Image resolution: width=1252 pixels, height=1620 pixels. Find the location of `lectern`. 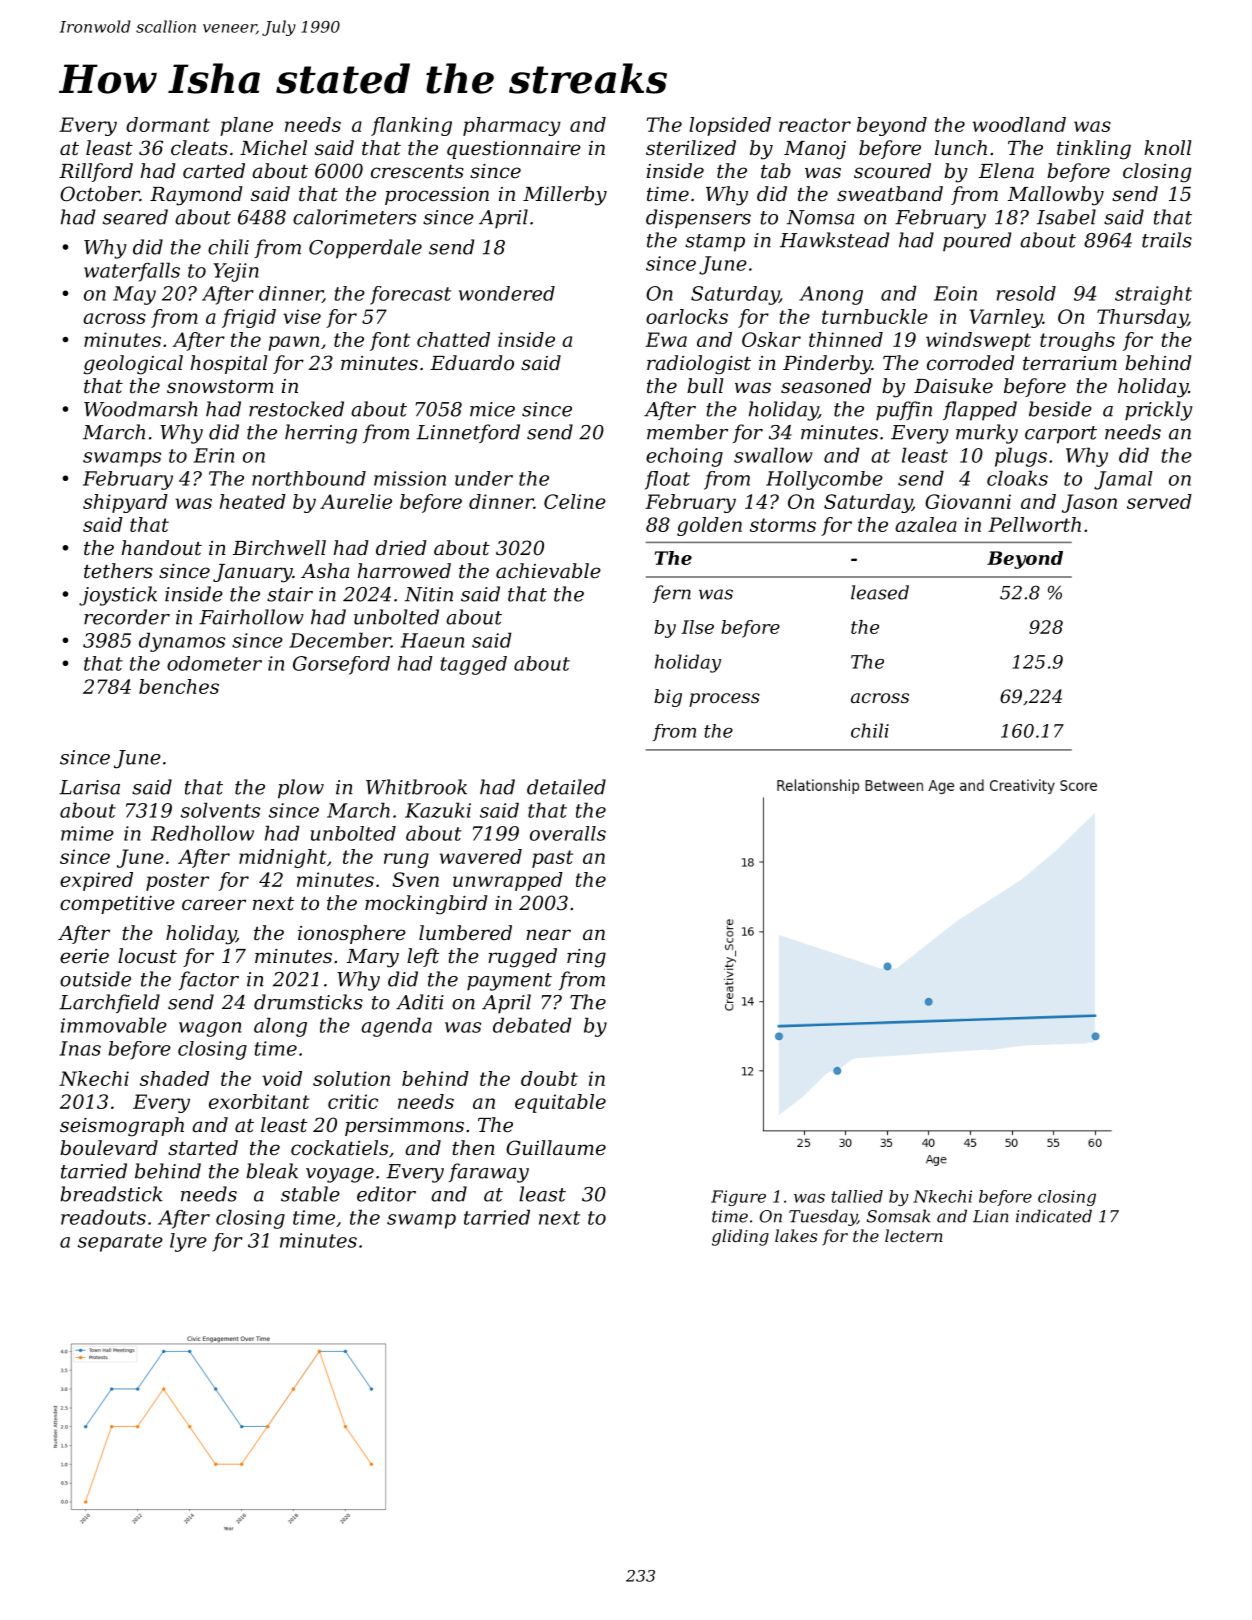

lectern is located at coordinates (914, 1235).
